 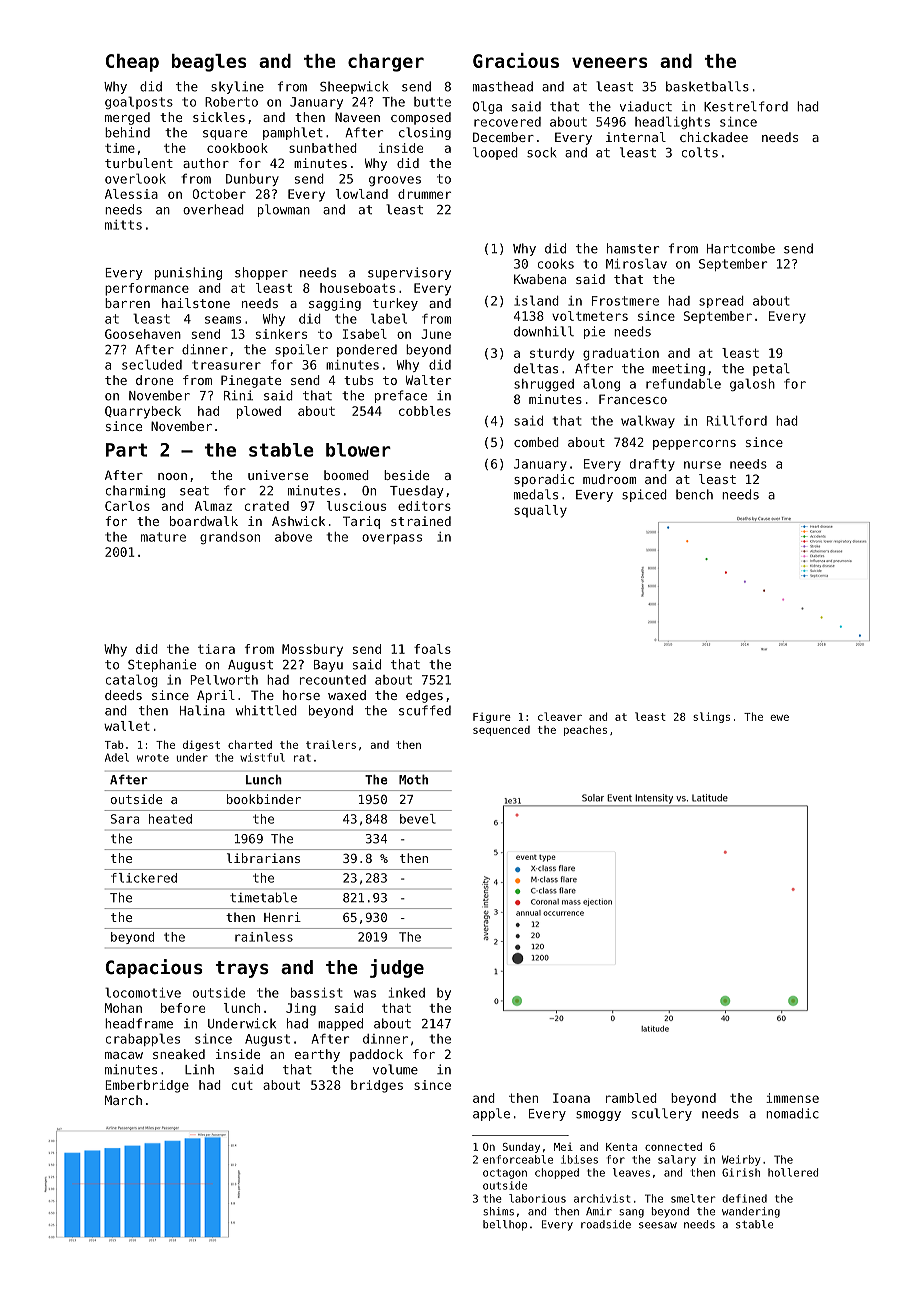 I want to click on spread, so click(x=721, y=302).
